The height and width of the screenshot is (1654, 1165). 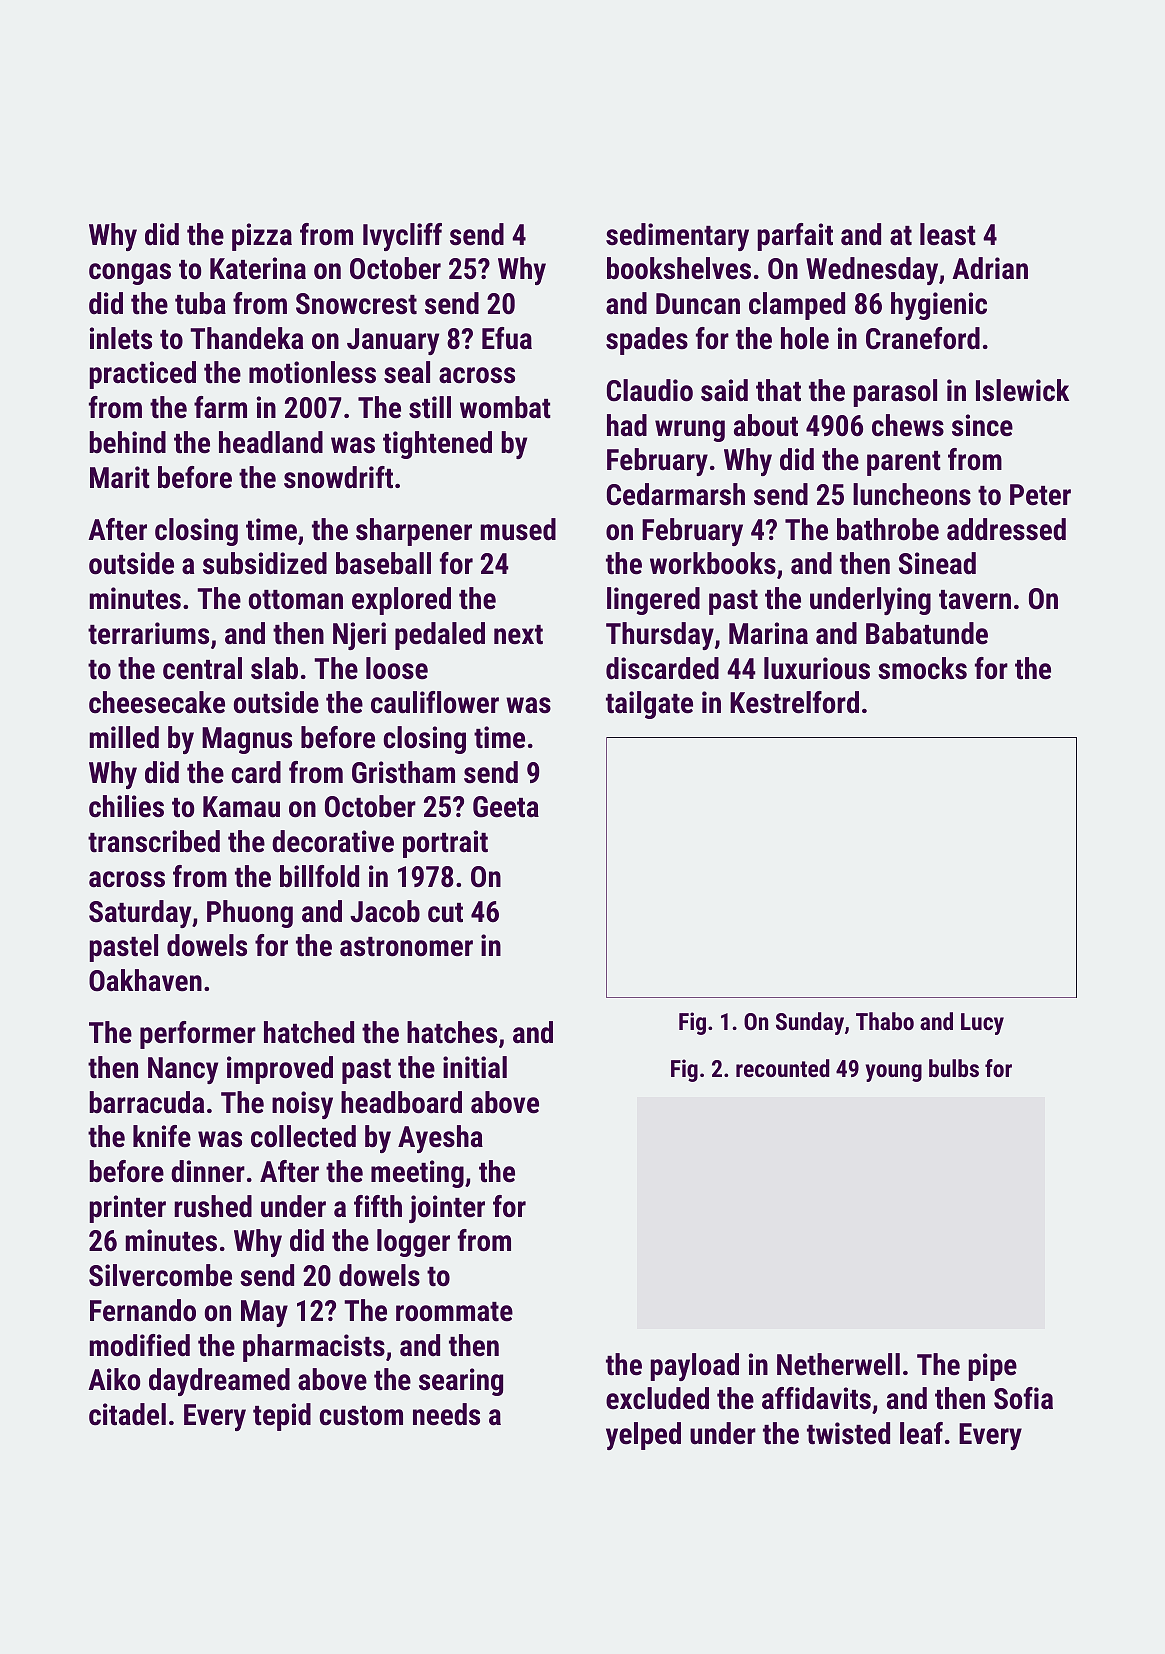 I want to click on sedimentary, so click(x=677, y=237).
